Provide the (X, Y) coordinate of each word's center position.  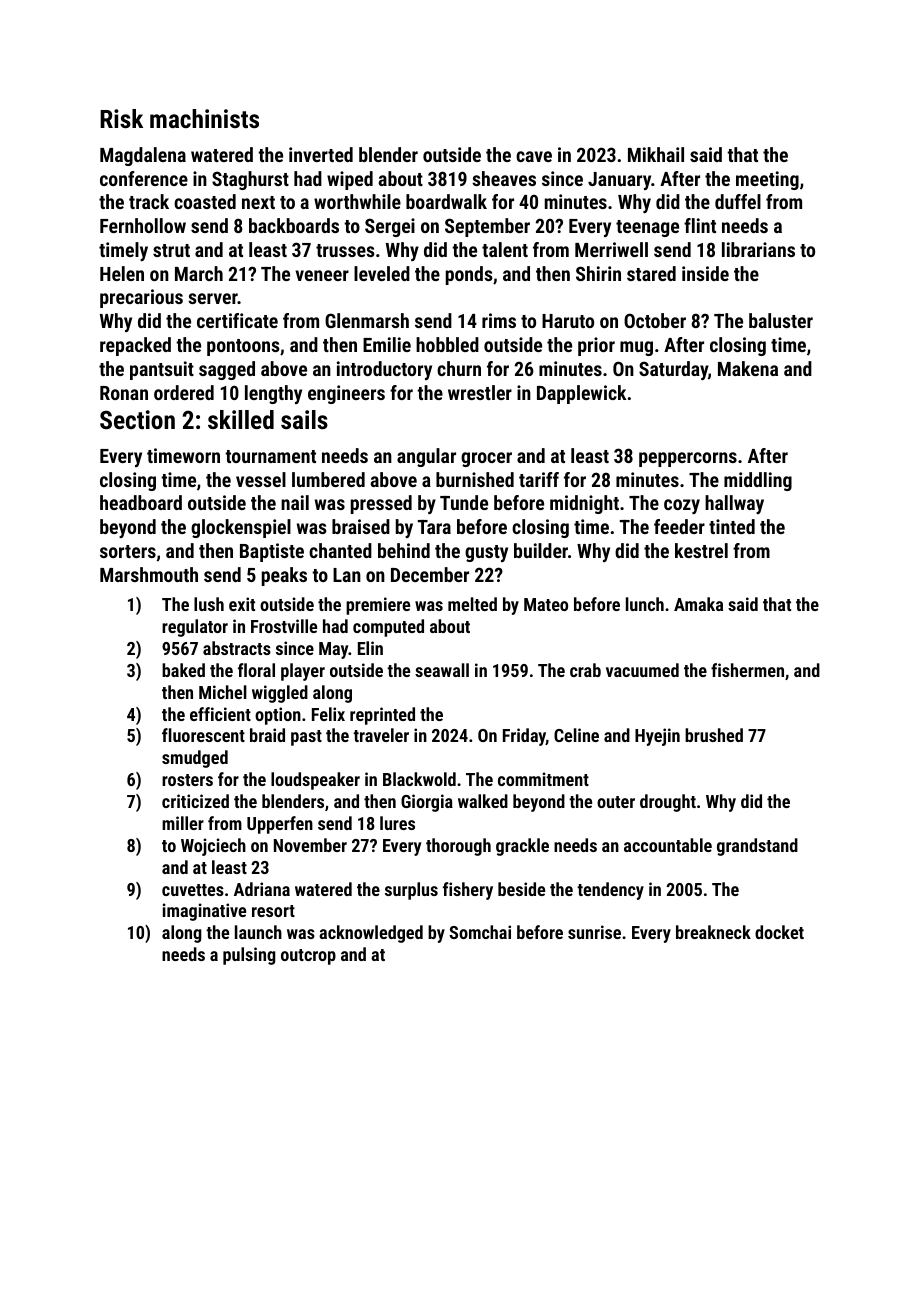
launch (258, 932)
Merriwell (611, 249)
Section (137, 419)
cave (534, 156)
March (199, 273)
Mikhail (656, 154)
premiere (378, 606)
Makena (748, 368)
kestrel (701, 550)
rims (499, 320)
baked (183, 670)
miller (183, 823)
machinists (204, 118)
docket (779, 932)
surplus (411, 891)
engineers (346, 394)
